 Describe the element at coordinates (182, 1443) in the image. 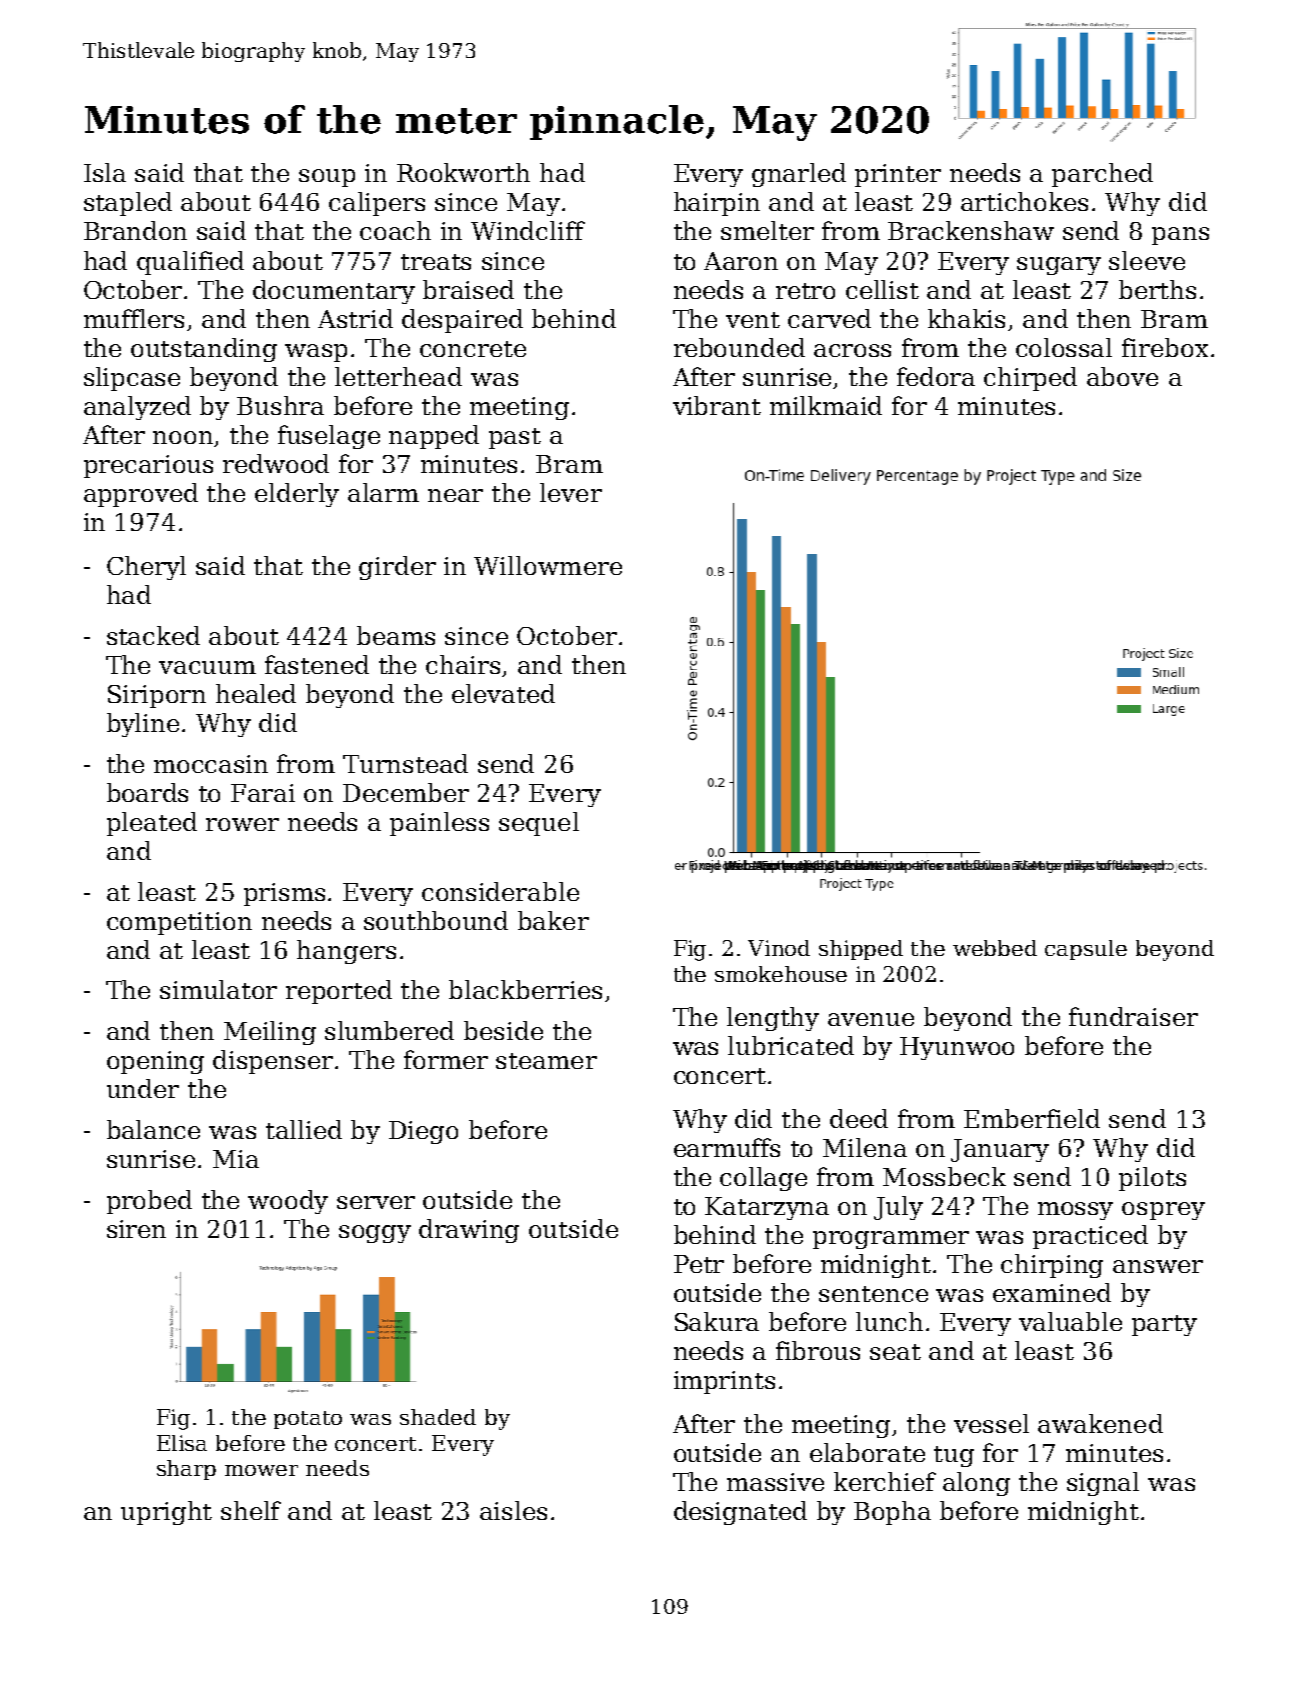

I see `Elisa` at that location.
